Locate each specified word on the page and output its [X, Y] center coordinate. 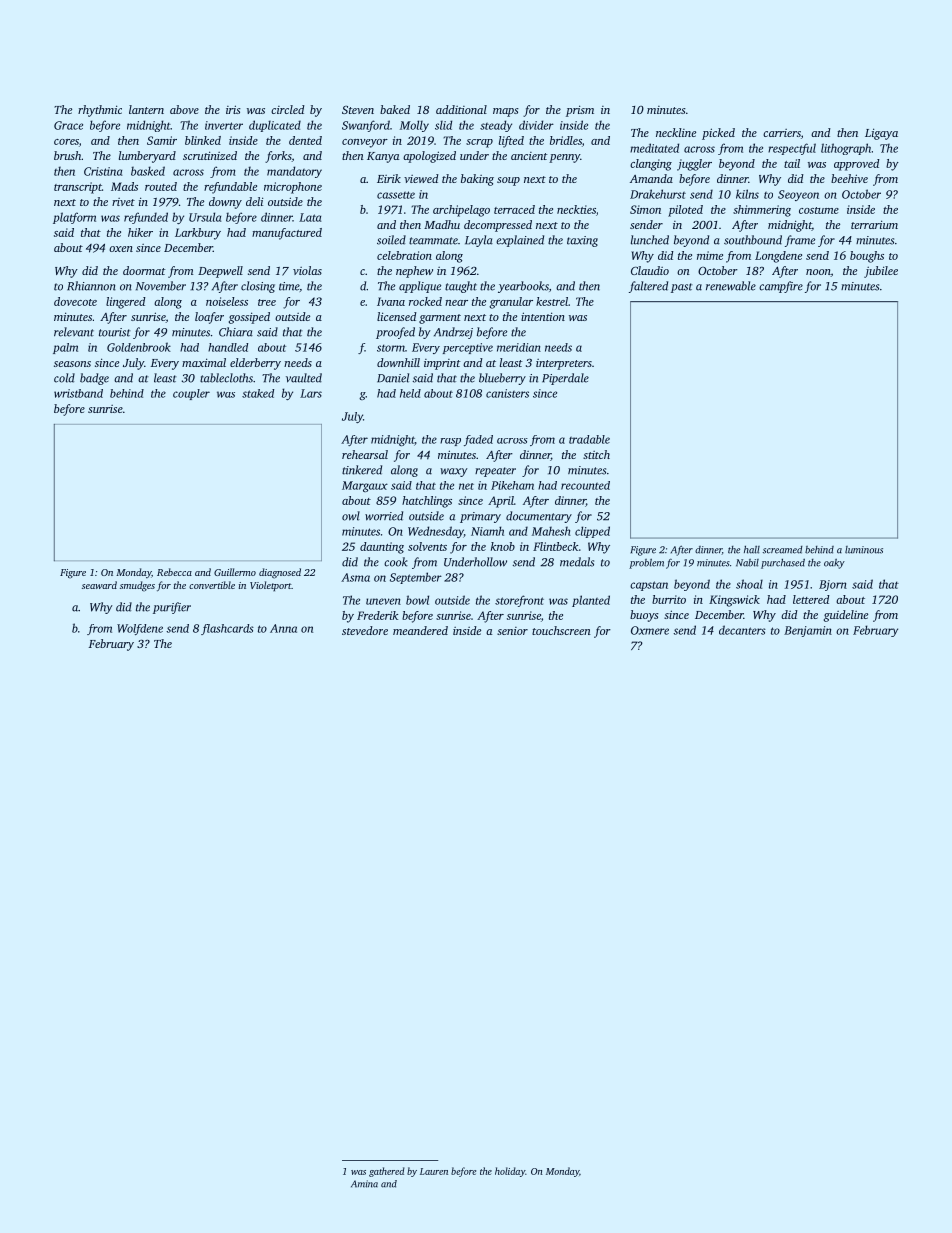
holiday [510, 1172]
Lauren [434, 1171]
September [416, 578]
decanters [742, 630]
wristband [78, 393]
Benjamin [808, 631]
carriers [782, 133]
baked [395, 109]
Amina [364, 1184]
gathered [387, 1172]
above [184, 109]
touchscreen [561, 630]
